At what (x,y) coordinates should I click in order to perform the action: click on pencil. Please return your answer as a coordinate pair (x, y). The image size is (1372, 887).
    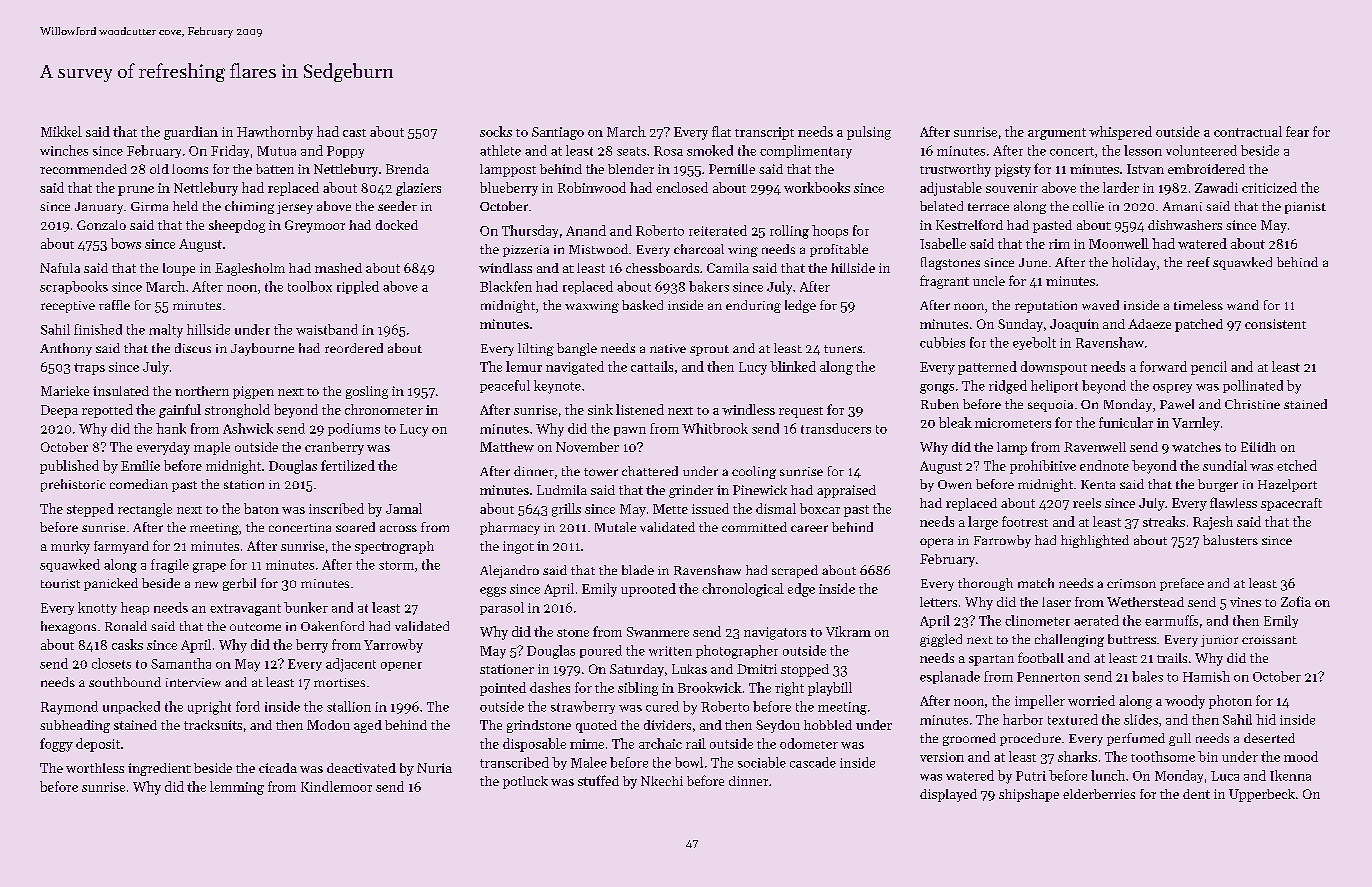
    Looking at the image, I should click on (1209, 368).
